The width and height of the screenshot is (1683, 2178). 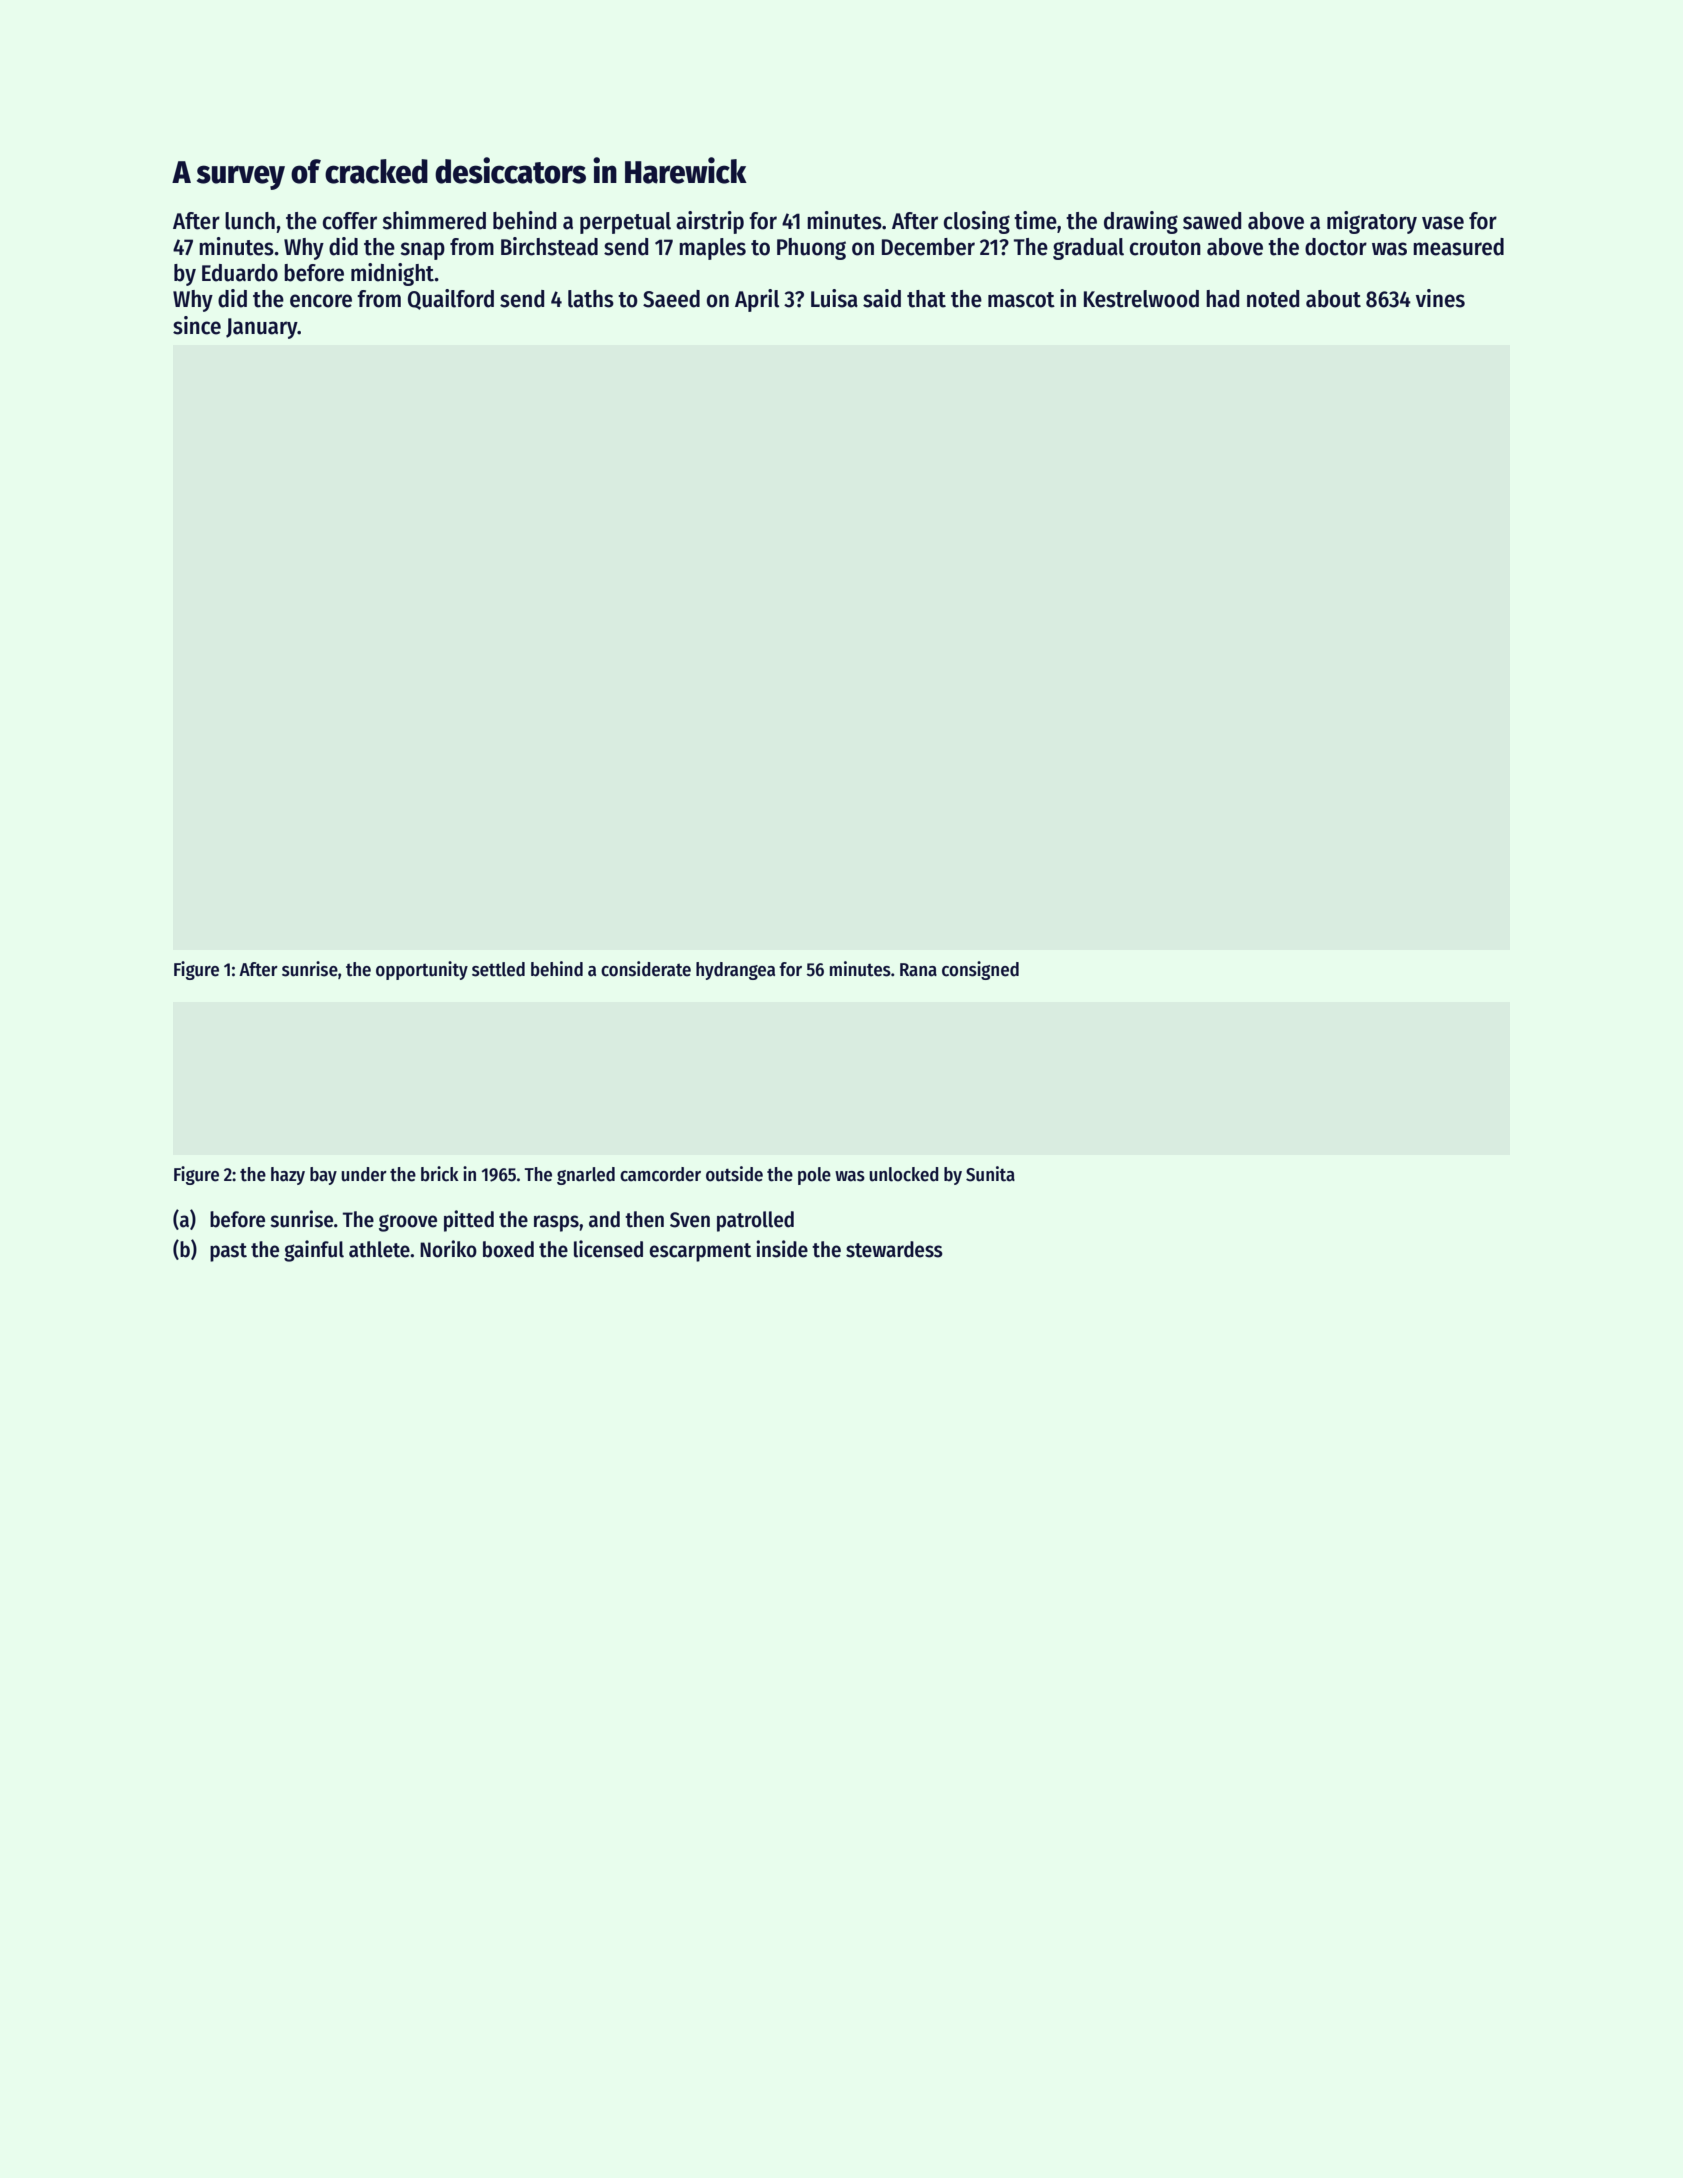 What do you see at coordinates (1333, 299) in the screenshot?
I see `about` at bounding box center [1333, 299].
